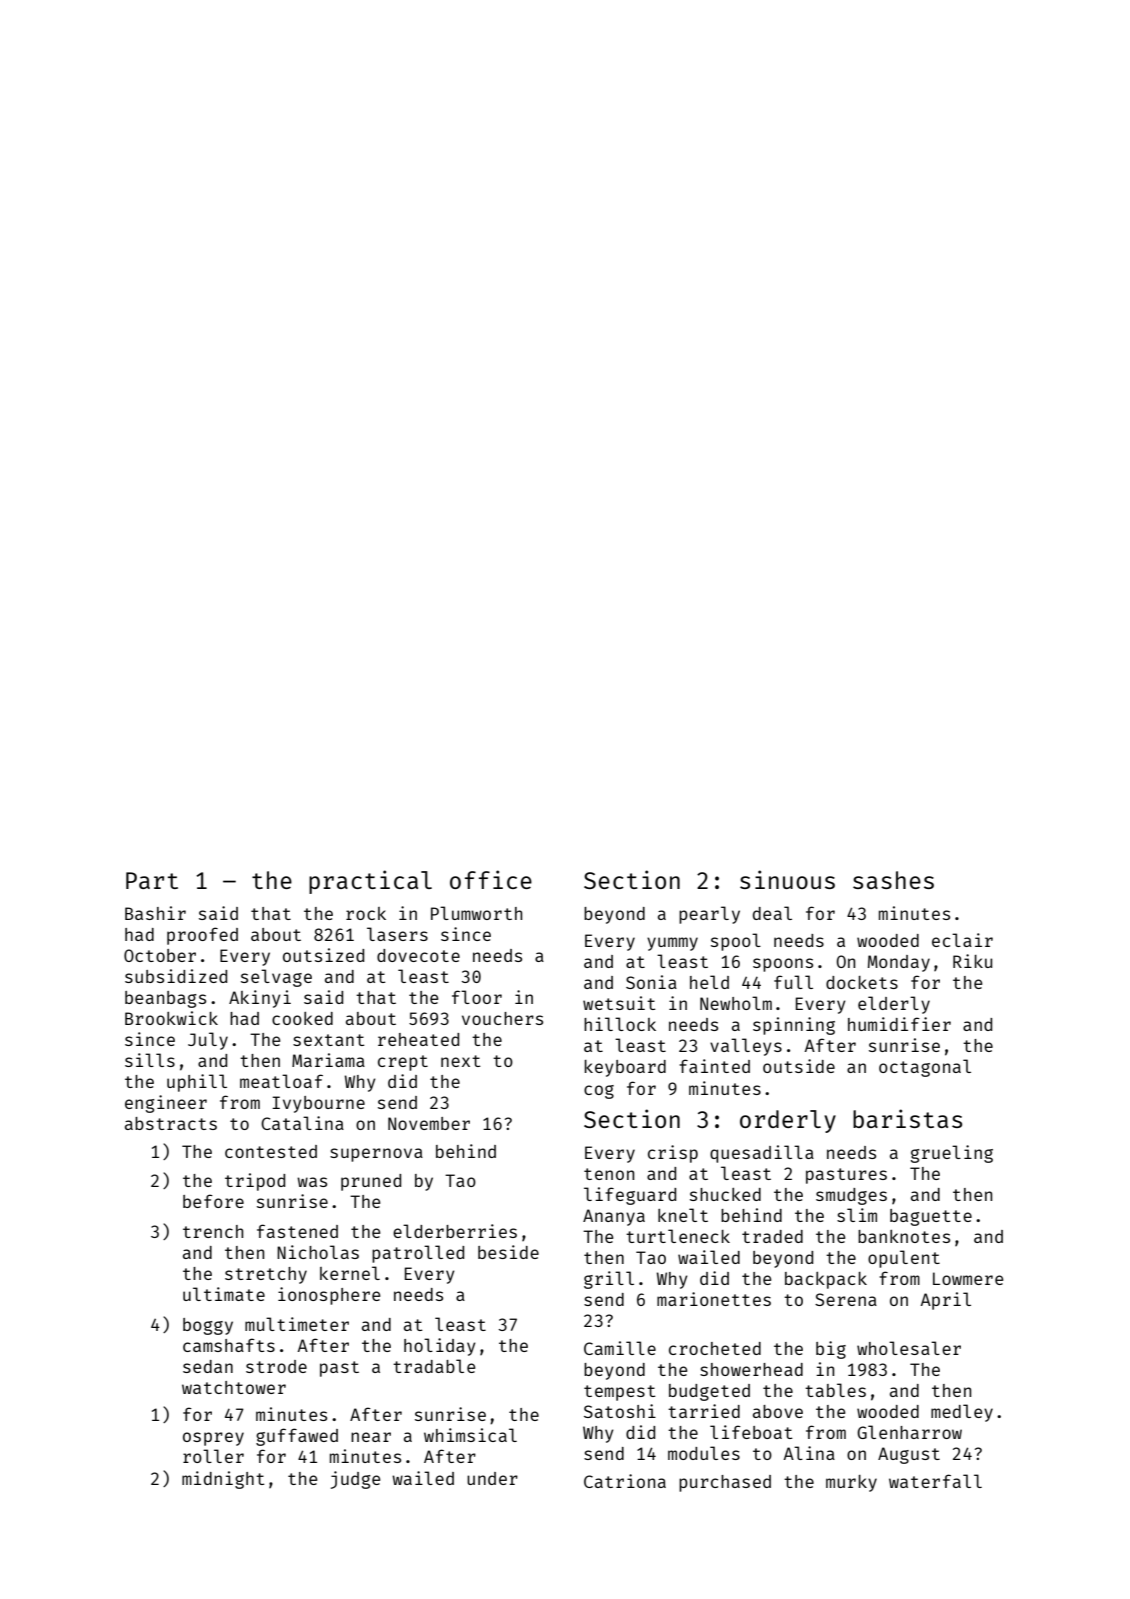 This document has width=1130, height=1599. I want to click on humidifier, so click(899, 1024).
